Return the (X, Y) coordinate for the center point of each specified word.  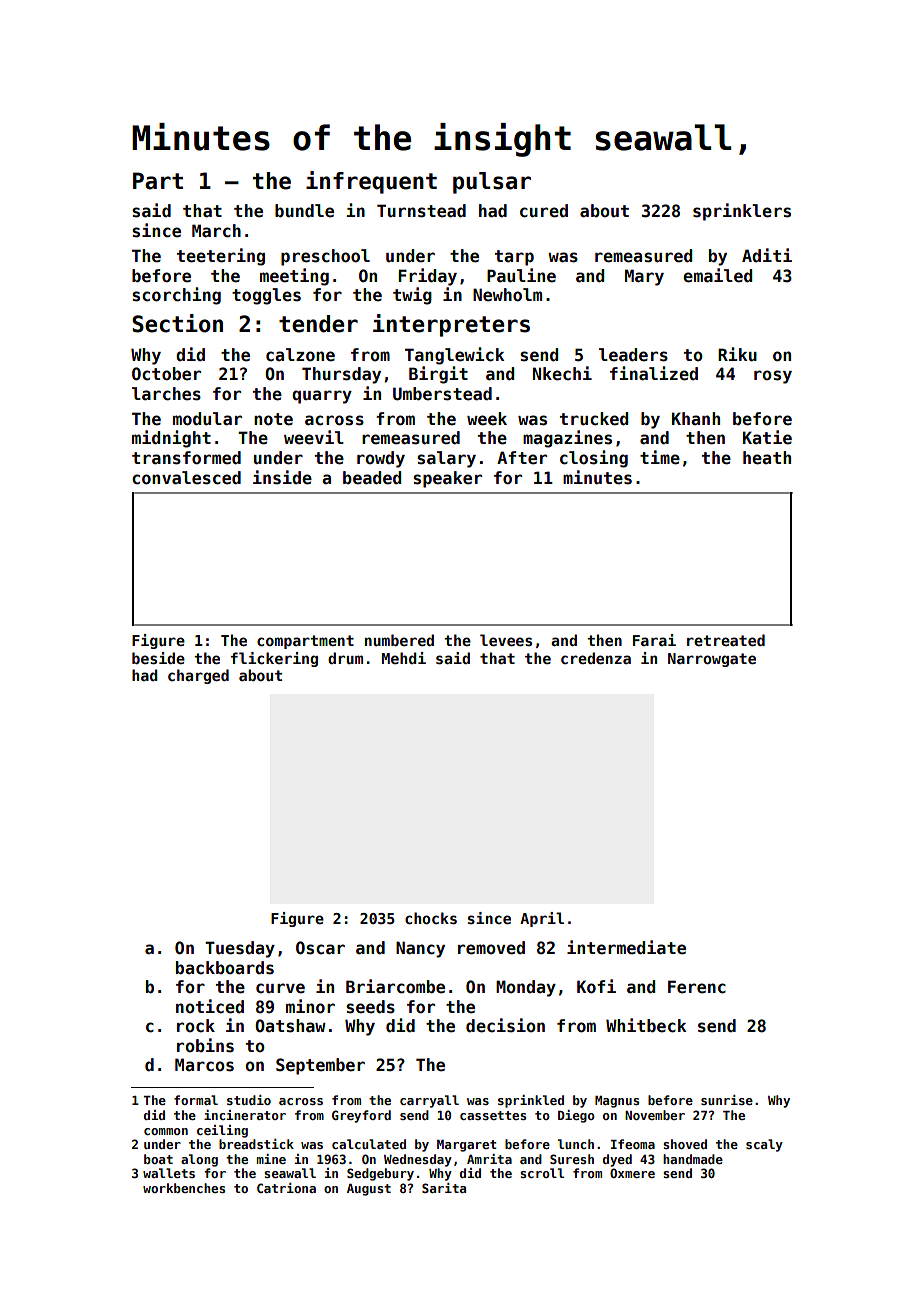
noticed (210, 1006)
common (166, 1131)
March (216, 231)
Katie (767, 437)
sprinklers (742, 212)
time (660, 457)
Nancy (420, 949)
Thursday (341, 375)
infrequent (371, 182)
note (273, 419)
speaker (447, 479)
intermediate (626, 947)
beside (158, 658)
